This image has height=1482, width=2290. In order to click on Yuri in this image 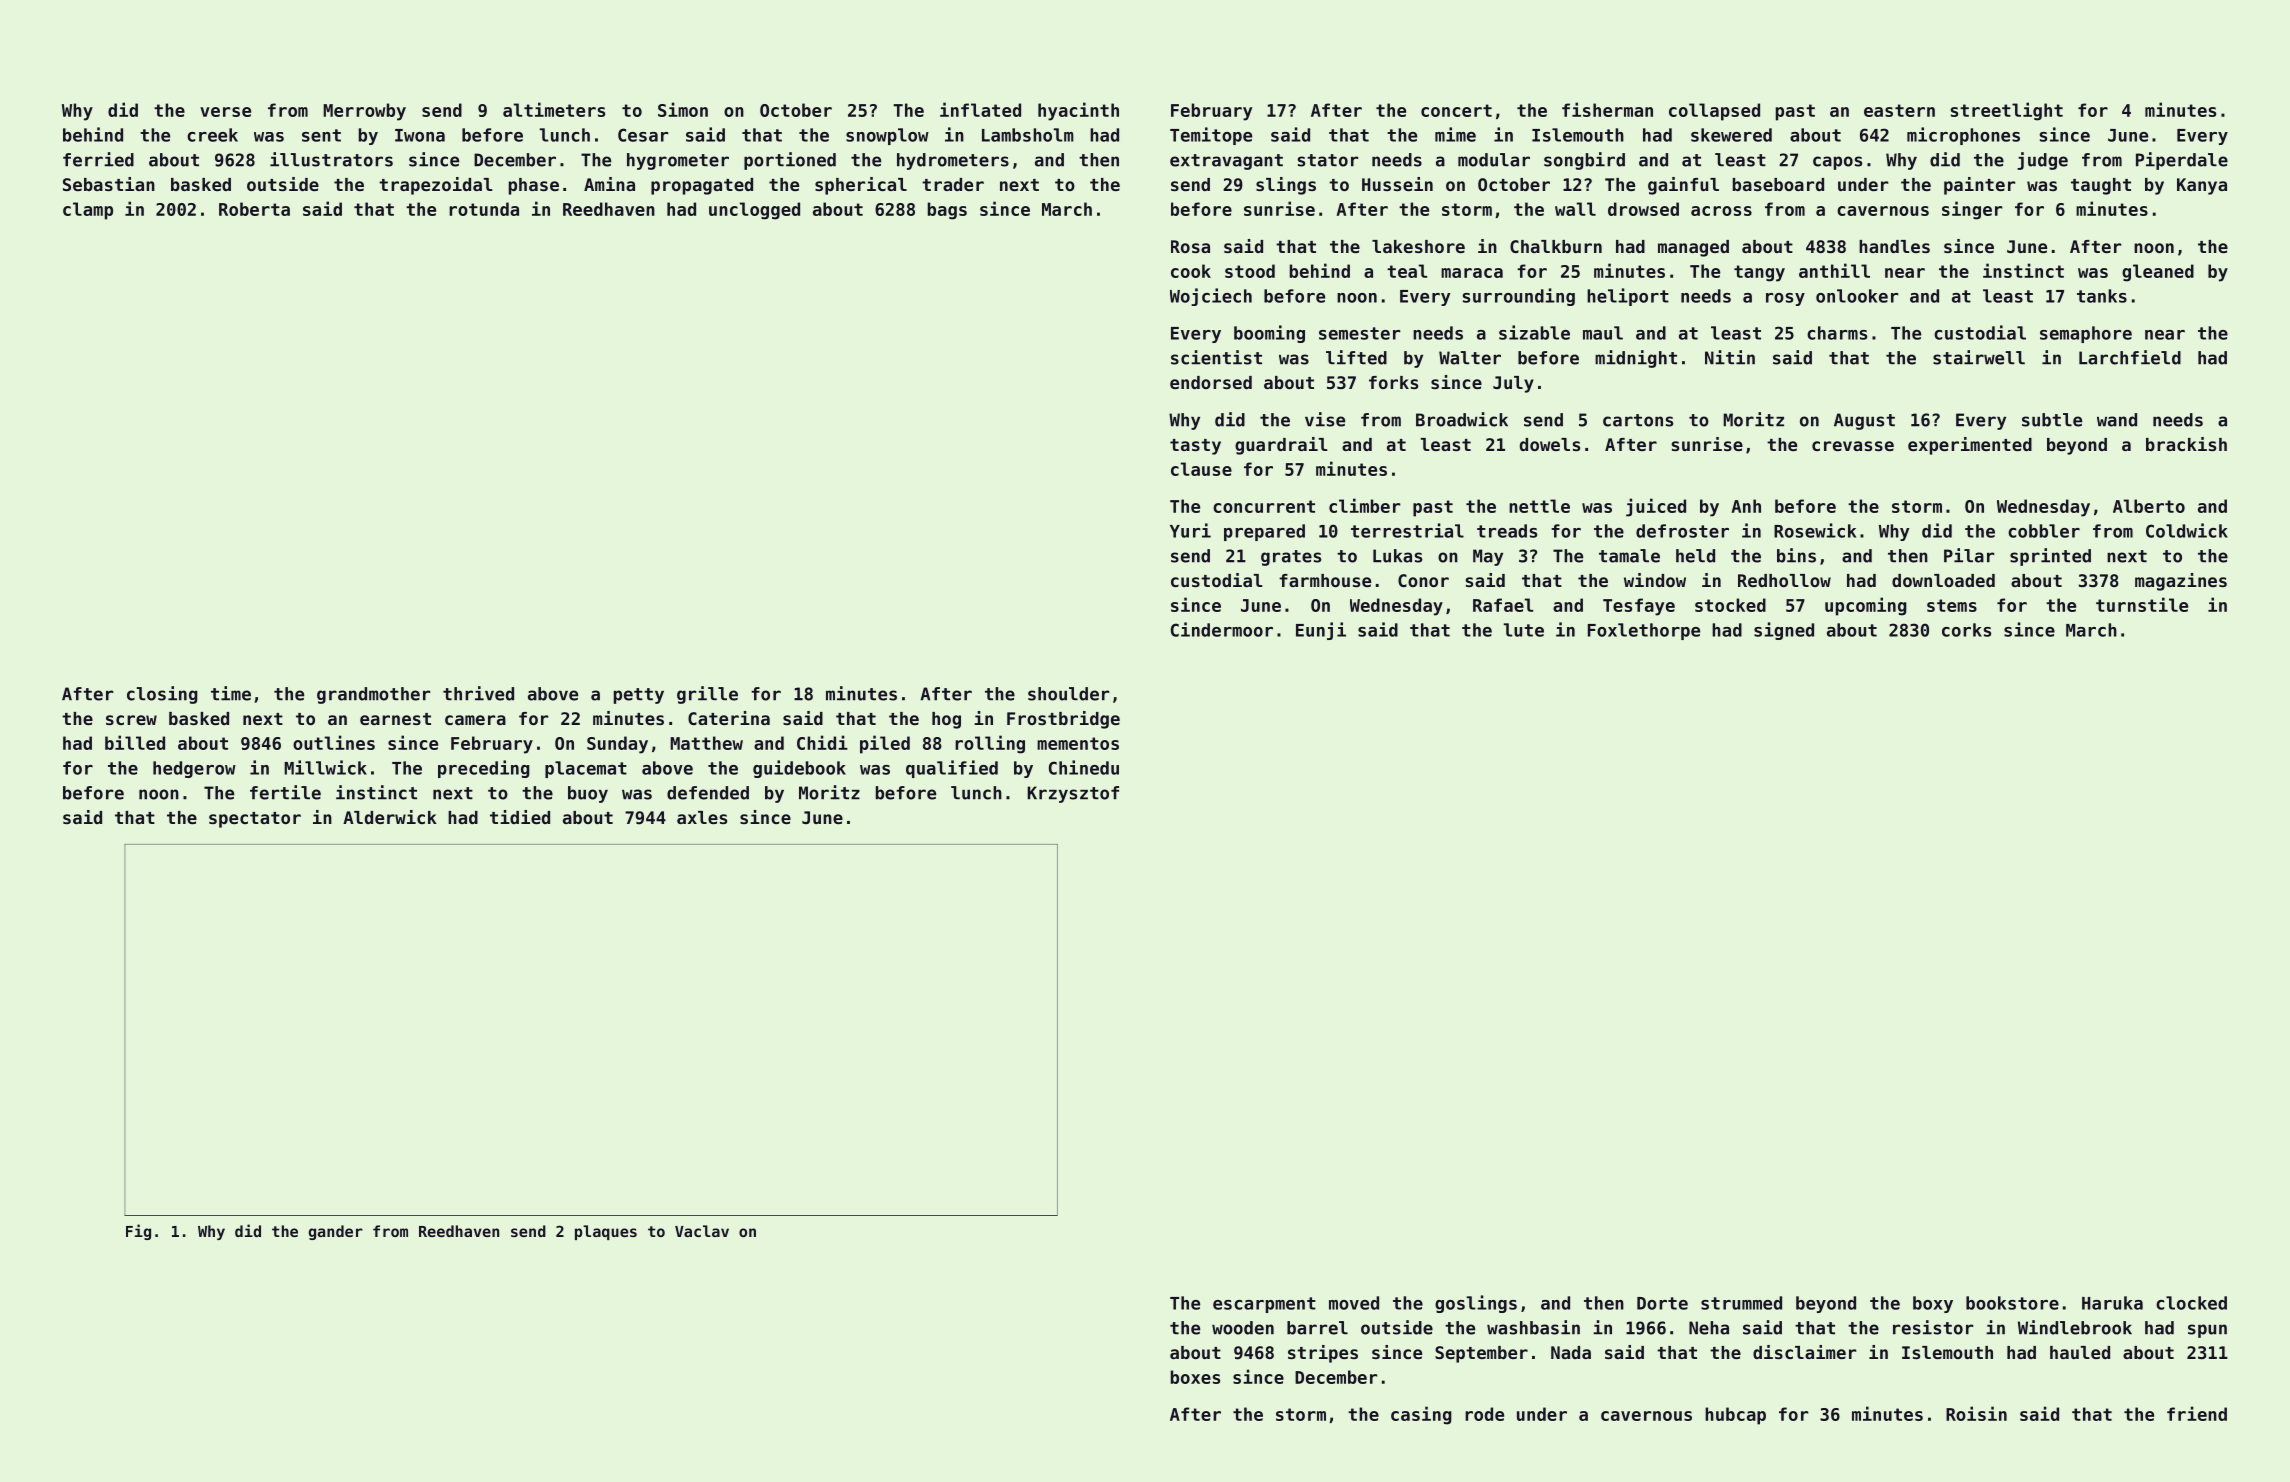, I will do `click(1190, 530)`.
